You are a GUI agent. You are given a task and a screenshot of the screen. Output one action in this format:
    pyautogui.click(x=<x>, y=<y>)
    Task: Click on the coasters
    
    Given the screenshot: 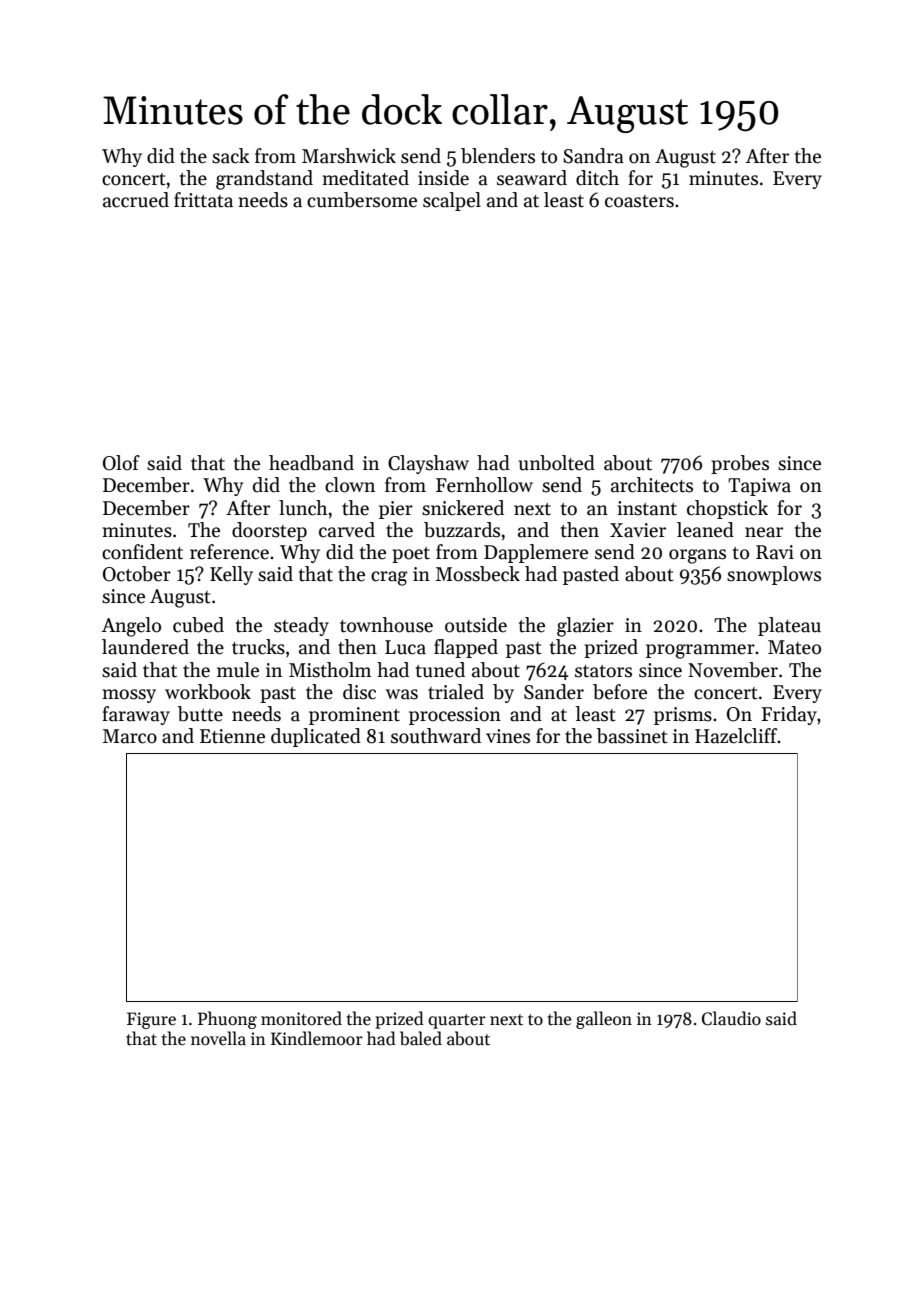 What is the action you would take?
    pyautogui.click(x=639, y=201)
